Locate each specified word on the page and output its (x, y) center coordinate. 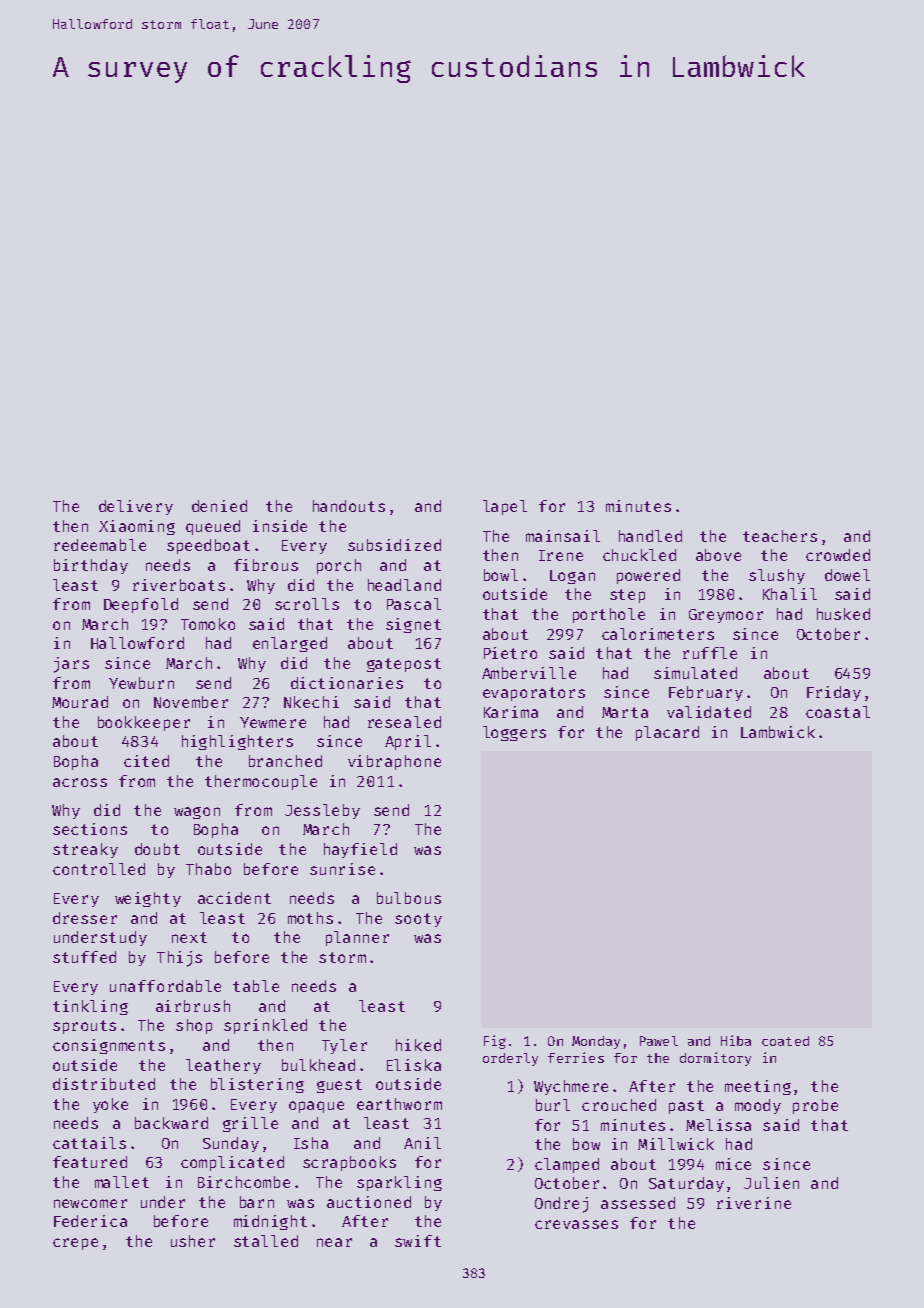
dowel (847, 575)
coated (785, 1041)
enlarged (290, 644)
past (686, 1107)
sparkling (399, 1183)
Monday (596, 1042)
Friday (834, 693)
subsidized (394, 545)
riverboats (179, 585)
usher (193, 1241)
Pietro (510, 653)
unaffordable (165, 986)
